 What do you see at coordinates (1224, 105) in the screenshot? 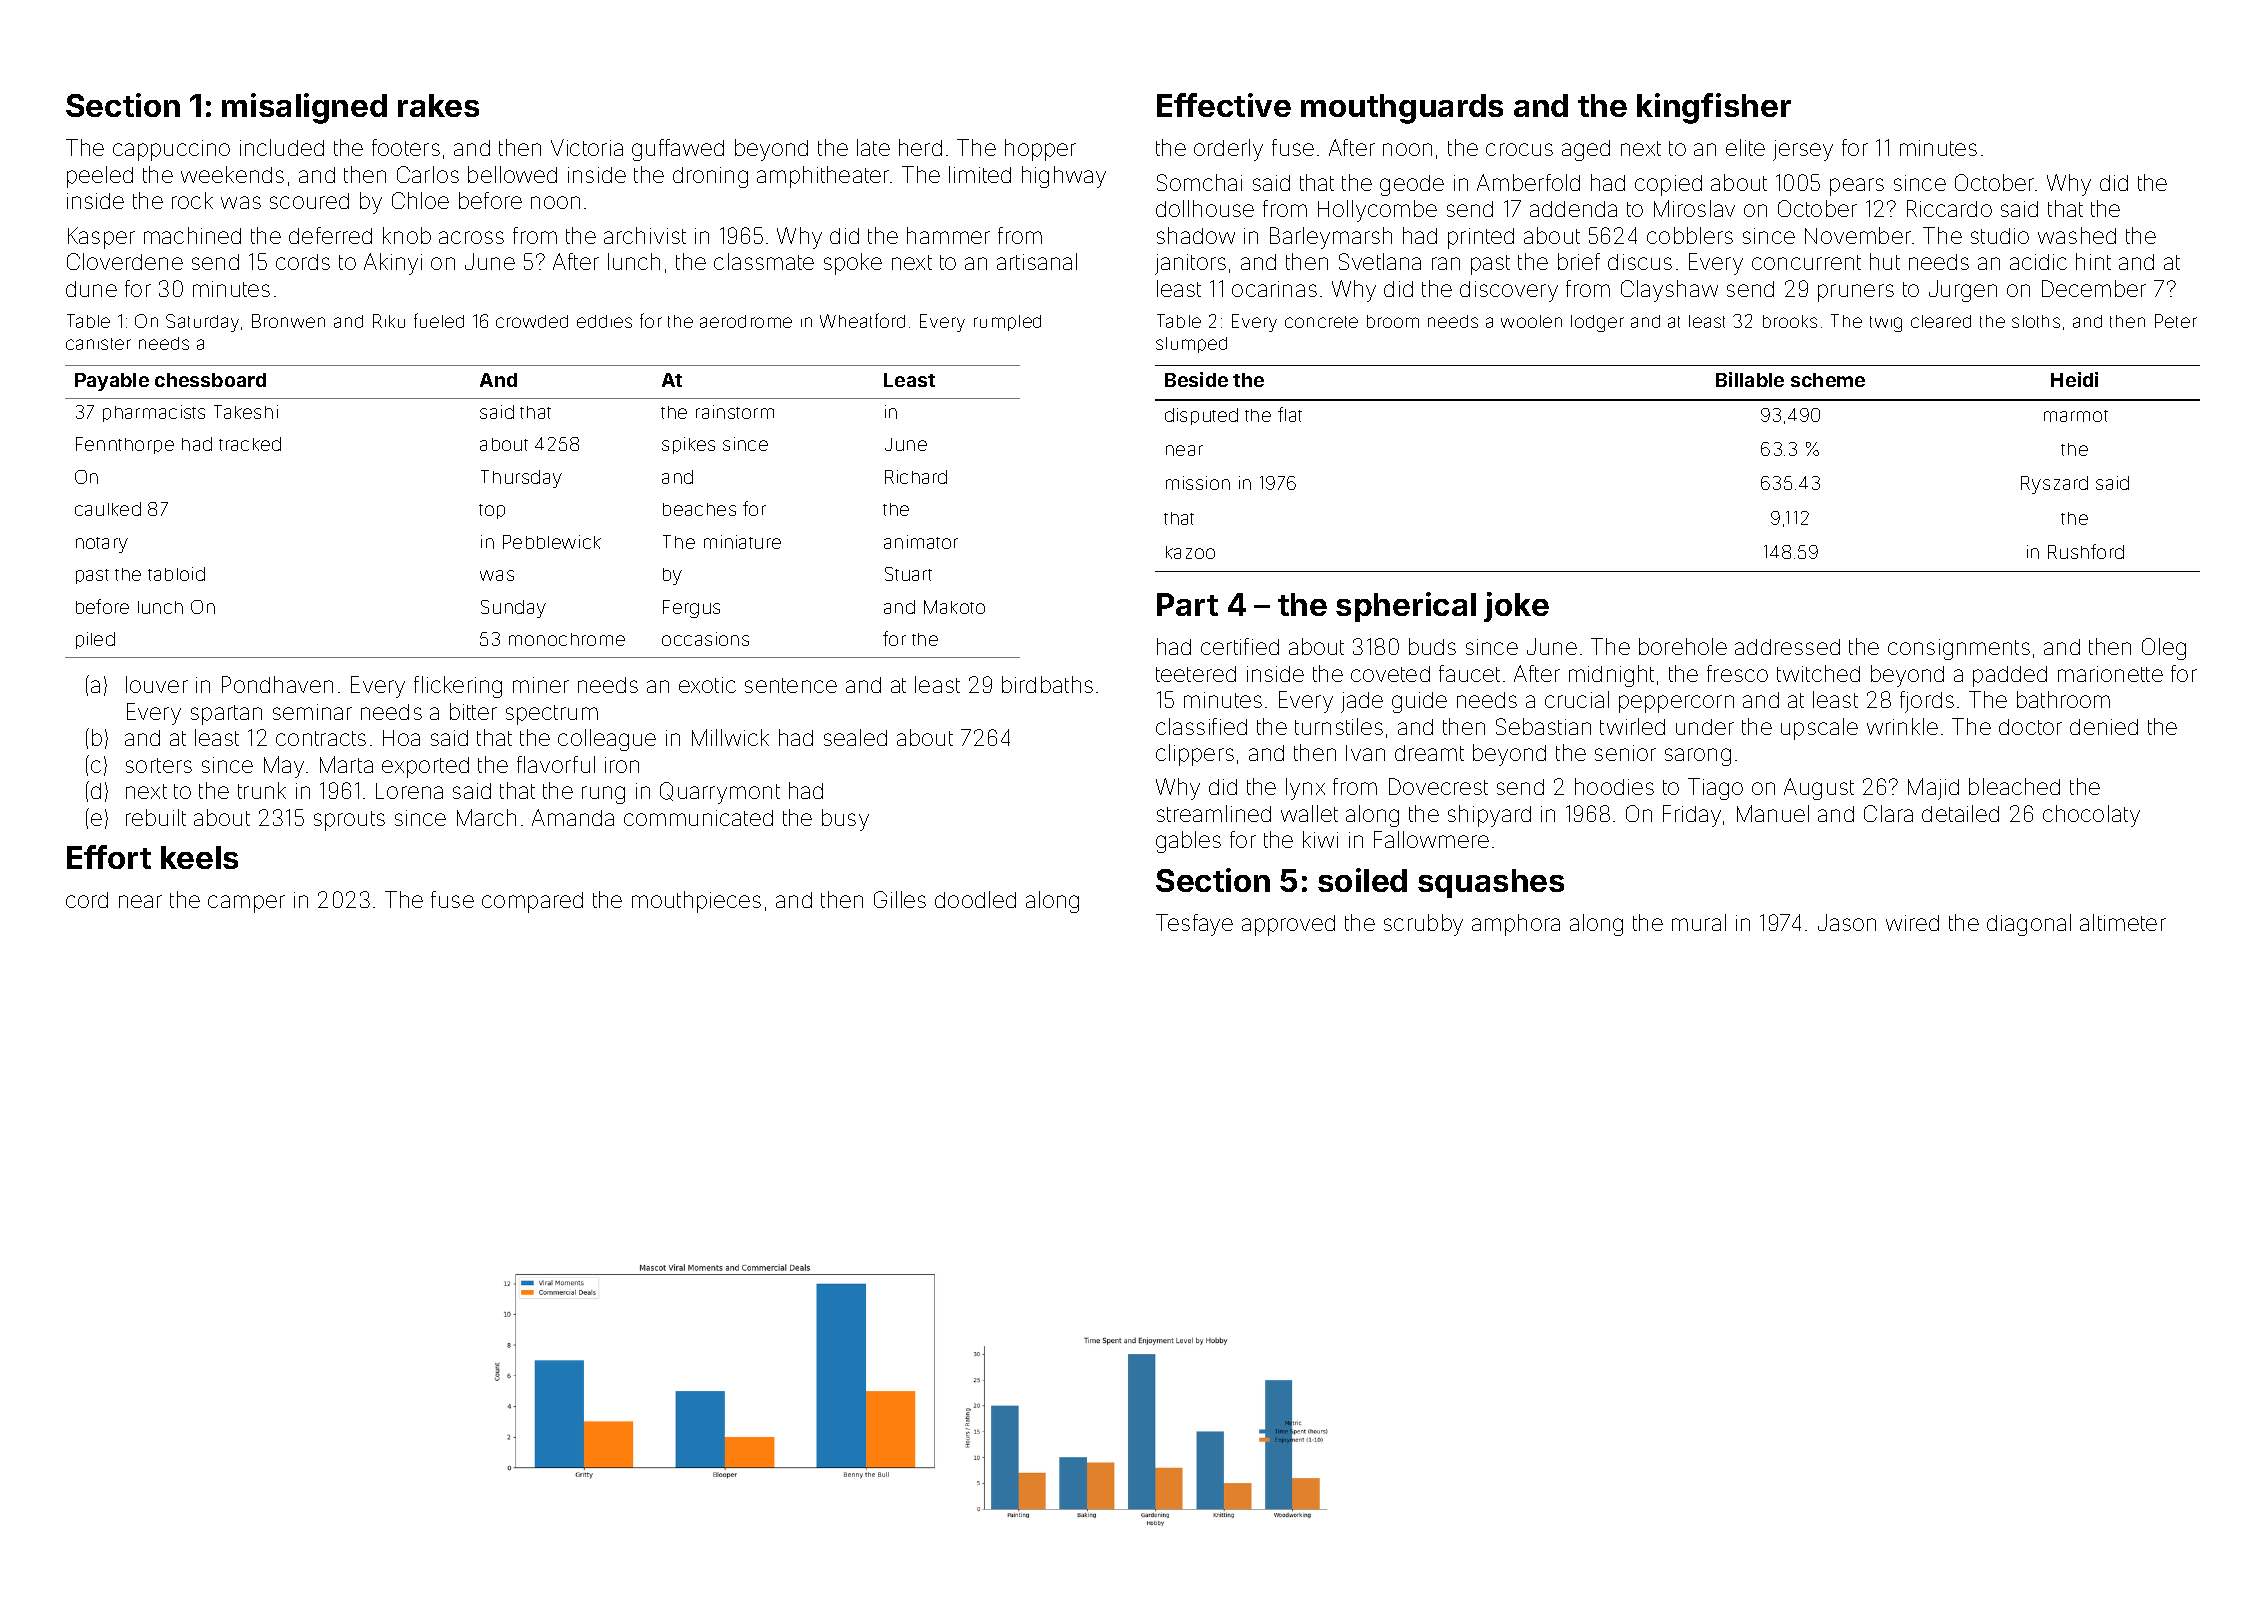
I see `Effective` at bounding box center [1224, 105].
